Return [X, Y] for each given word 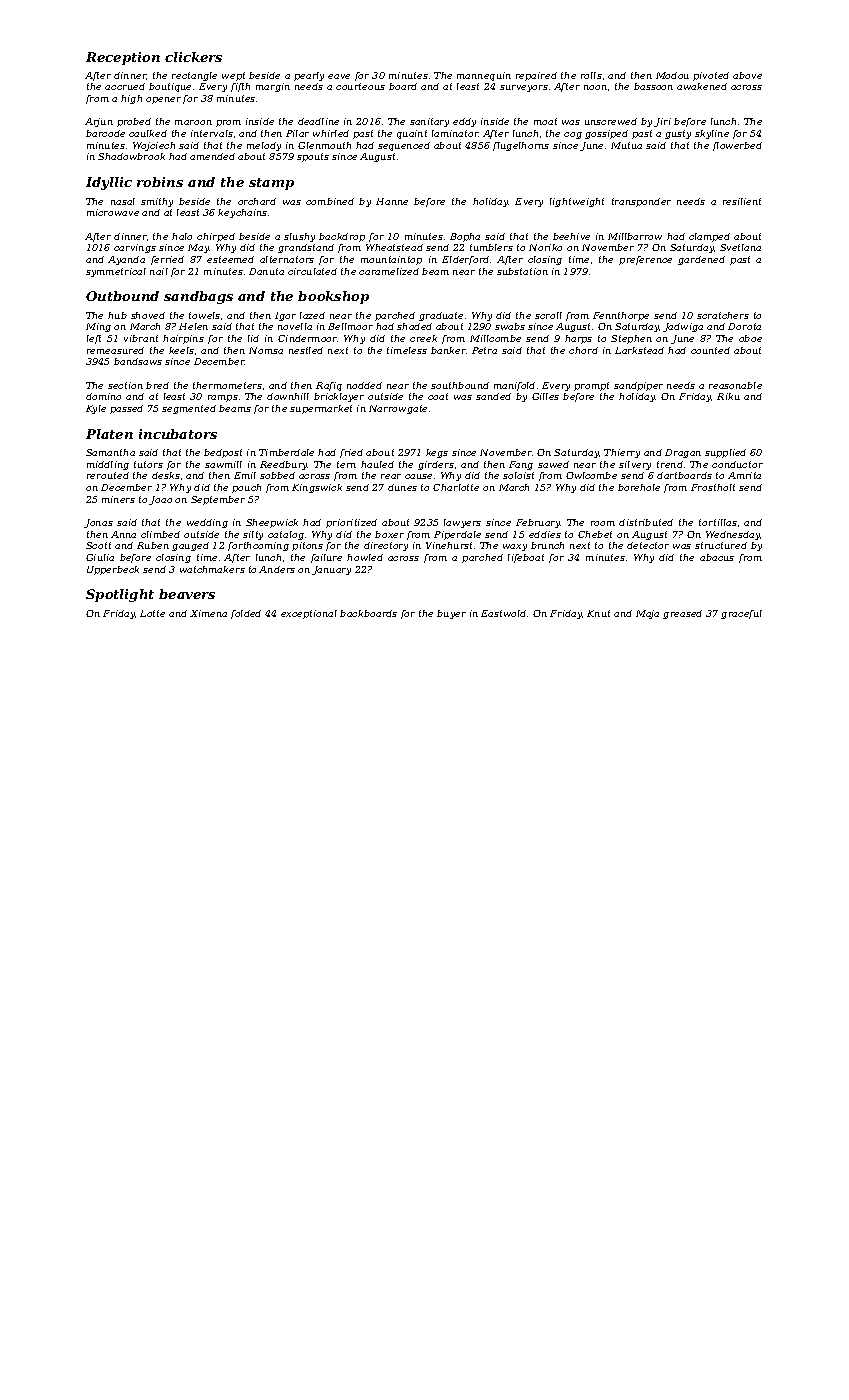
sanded [493, 396]
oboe [750, 338]
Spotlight [120, 595]
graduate [441, 316]
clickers [193, 57]
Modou [672, 75]
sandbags [198, 297]
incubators [178, 434]
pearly [309, 76]
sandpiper [638, 386]
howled [365, 557]
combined [330, 201]
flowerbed [737, 146]
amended [212, 156]
